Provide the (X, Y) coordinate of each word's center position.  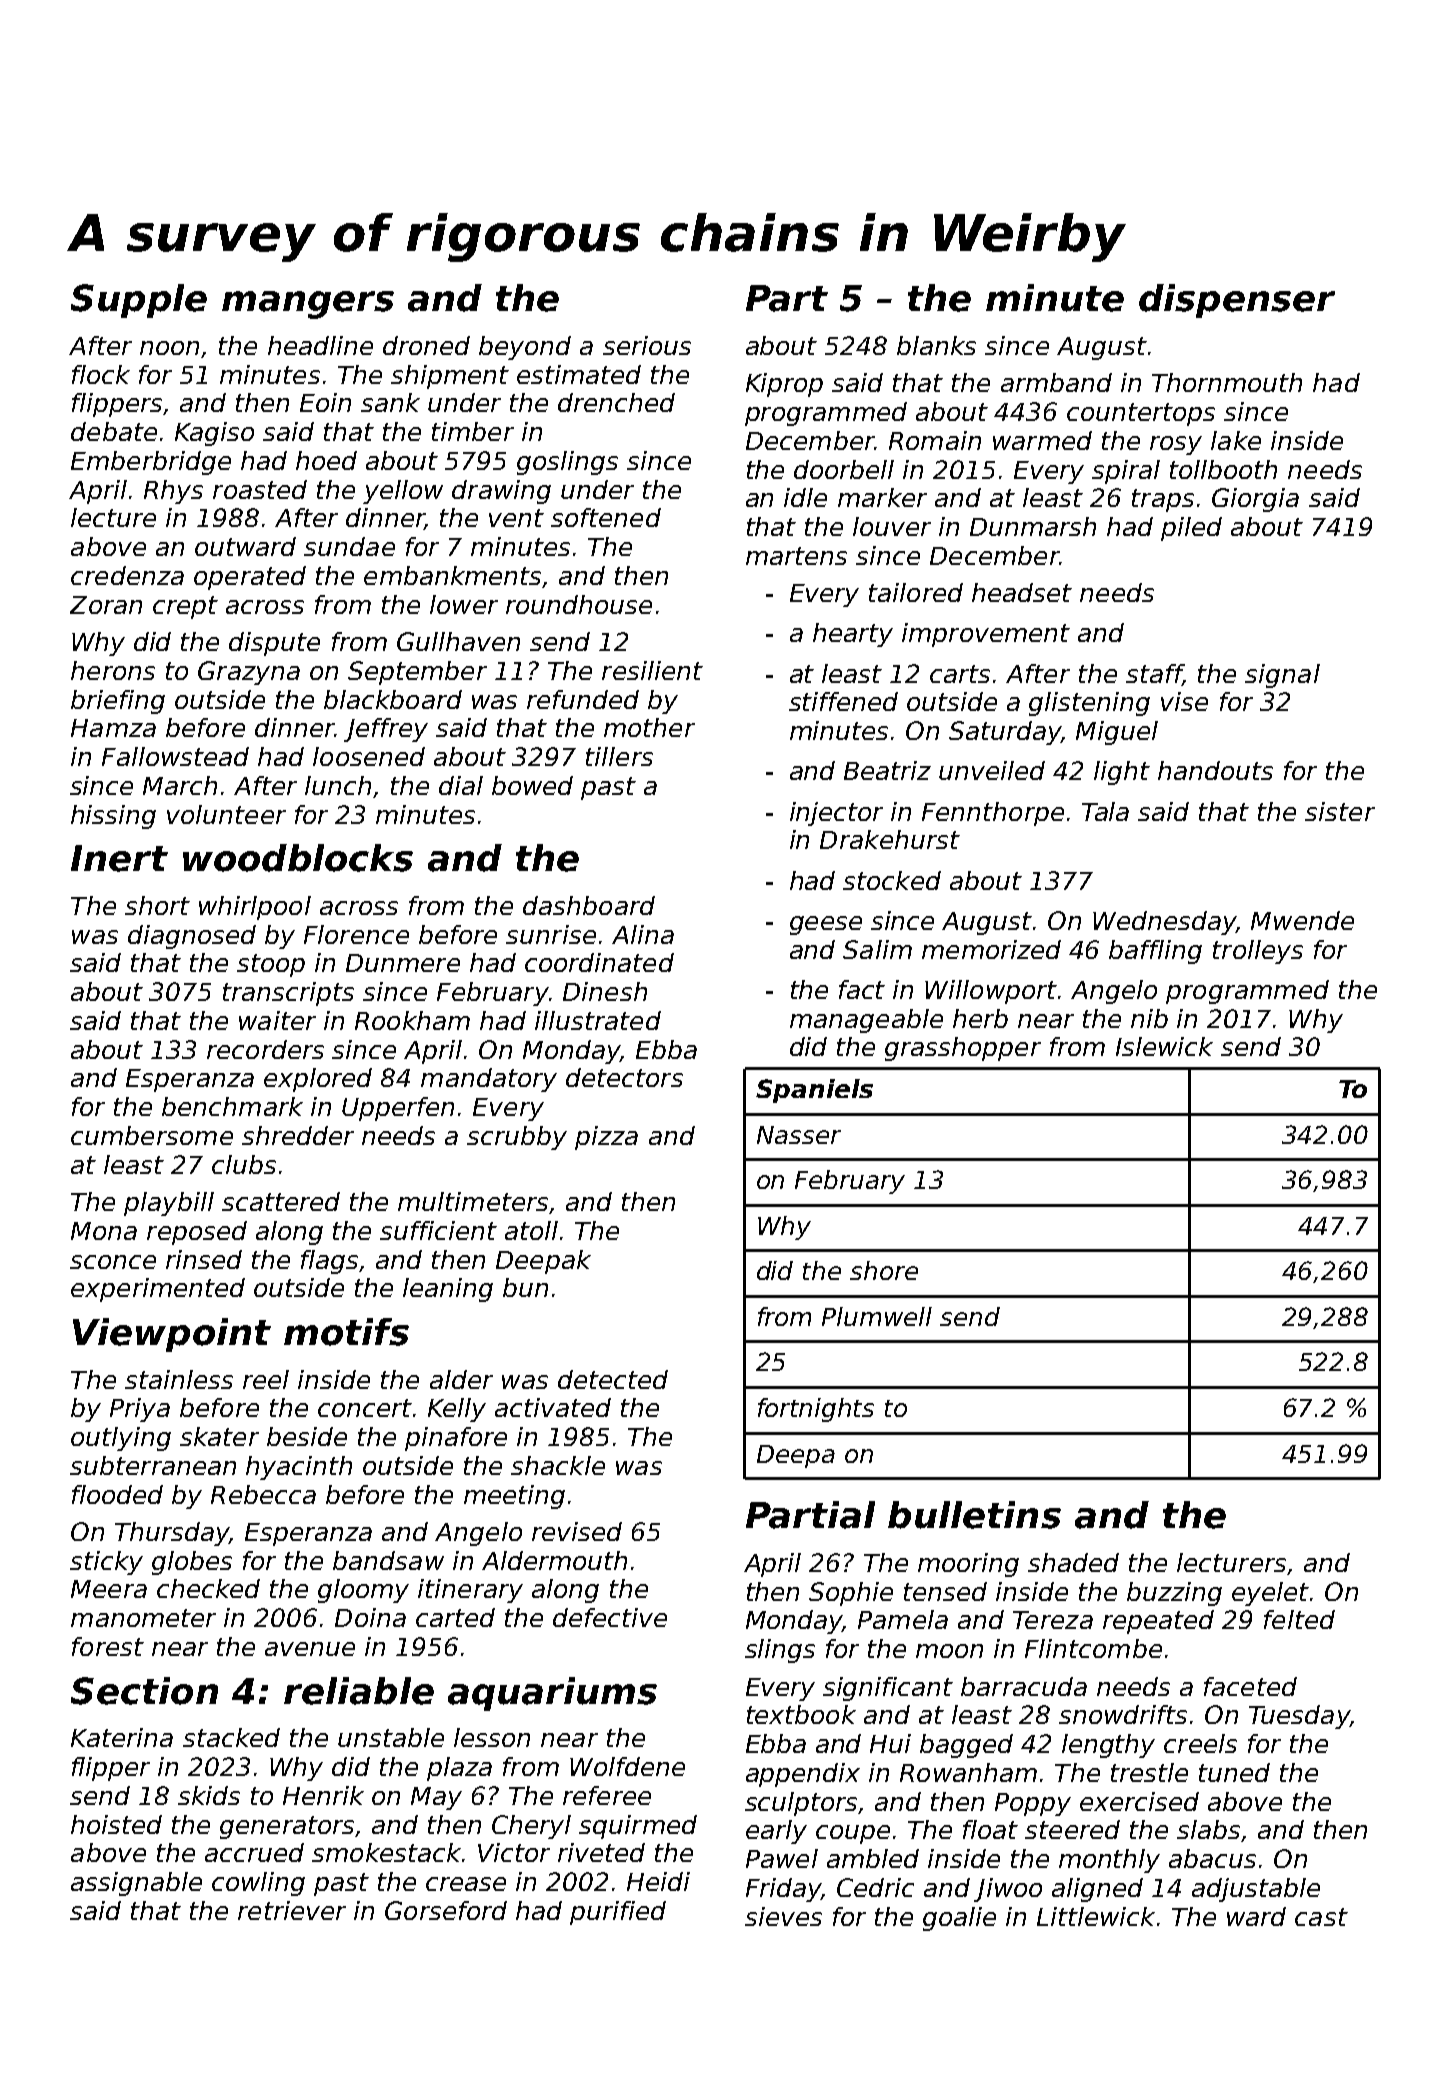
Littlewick (1096, 1916)
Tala (1105, 811)
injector (836, 814)
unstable (391, 1737)
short (157, 905)
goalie (959, 1919)
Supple (139, 301)
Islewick (1164, 1046)
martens (796, 556)
